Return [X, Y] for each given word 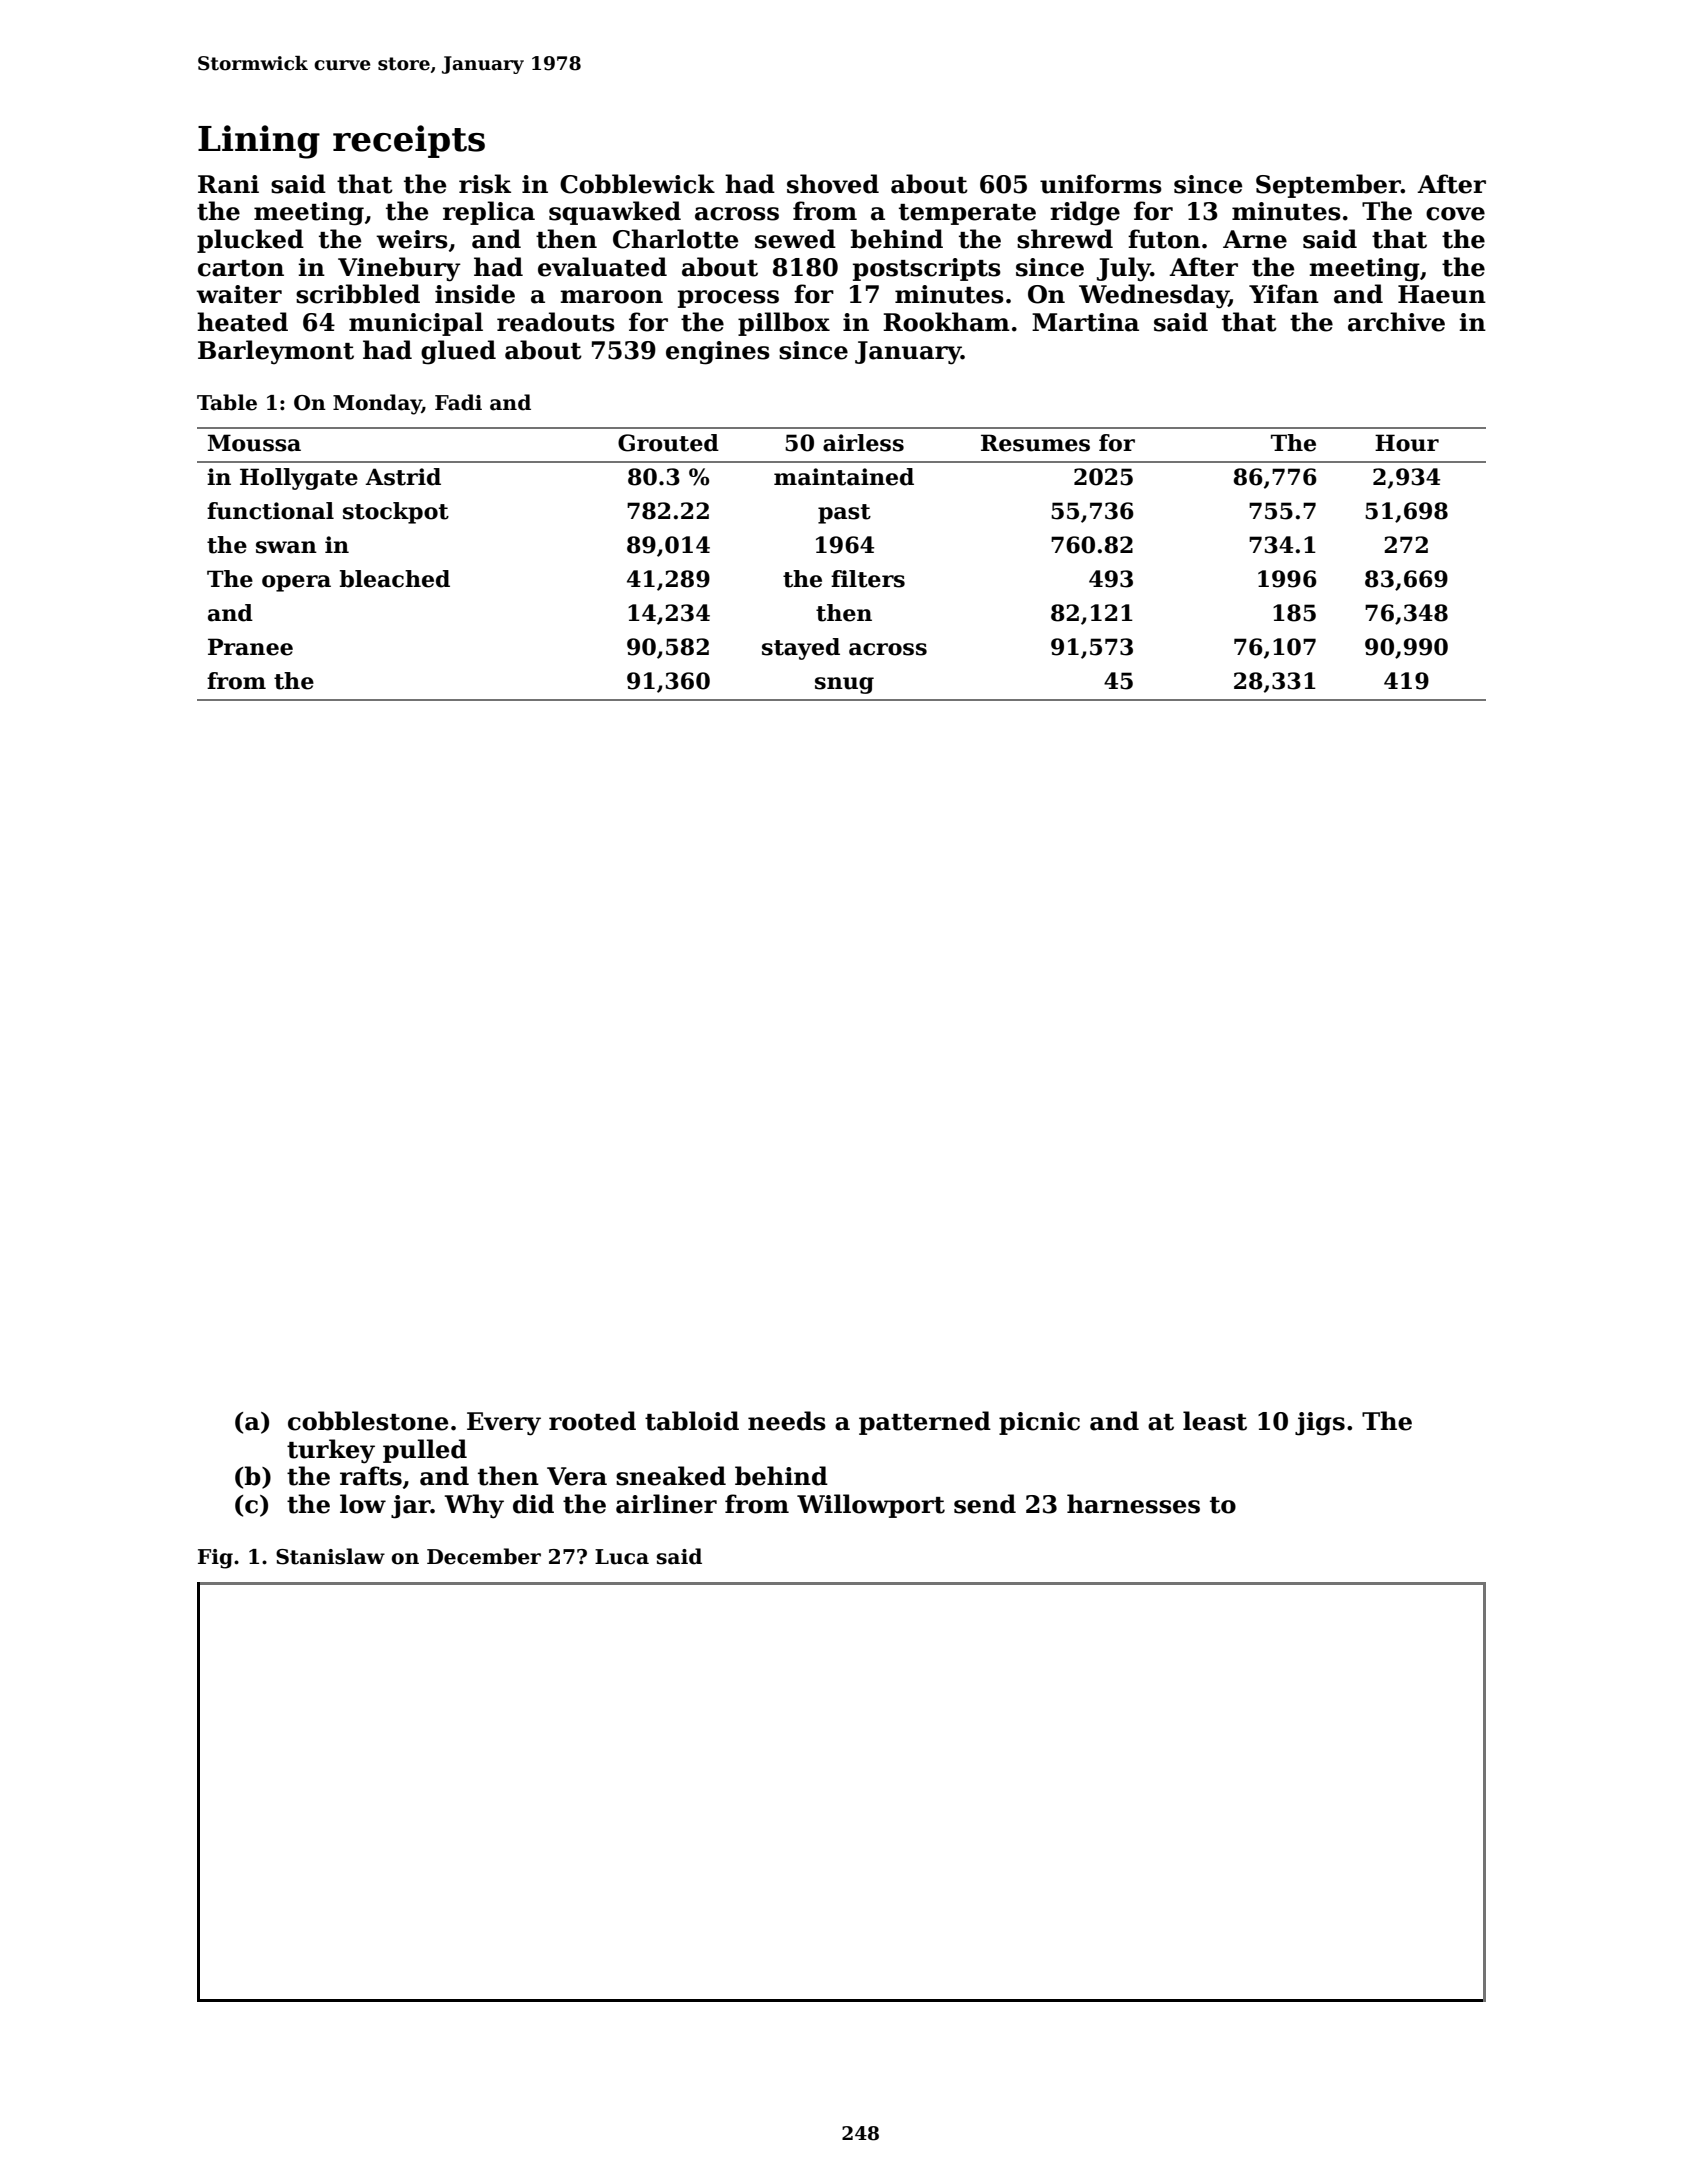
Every [504, 1424]
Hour [1407, 443]
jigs [1320, 1424]
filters [868, 579]
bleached [395, 579]
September [1328, 186]
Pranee [250, 647]
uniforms [1101, 184]
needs [787, 1421]
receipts [409, 141]
